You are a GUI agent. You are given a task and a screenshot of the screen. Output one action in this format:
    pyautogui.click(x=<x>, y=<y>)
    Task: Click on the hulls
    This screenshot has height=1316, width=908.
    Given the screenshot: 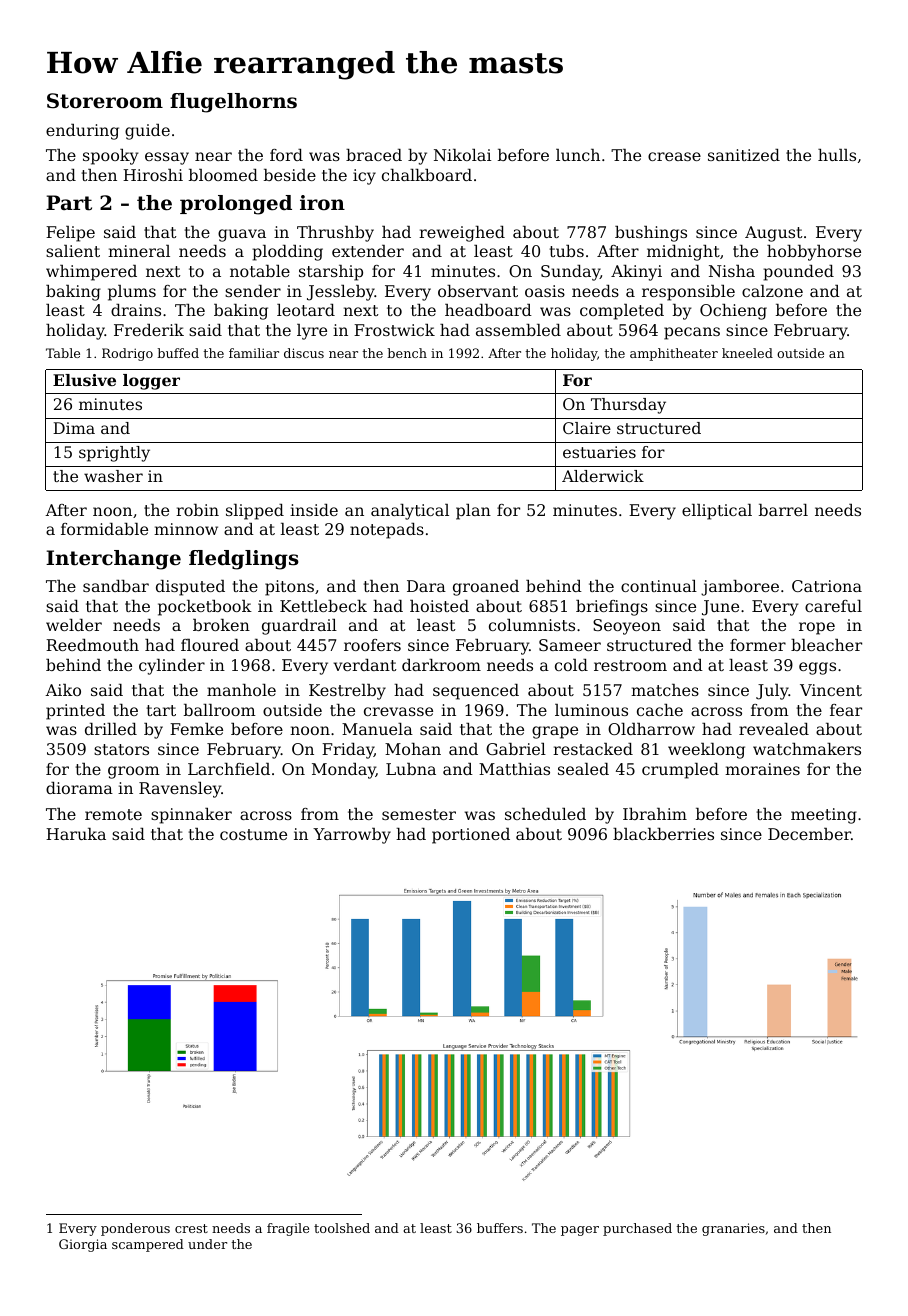 What is the action you would take?
    pyautogui.click(x=837, y=155)
